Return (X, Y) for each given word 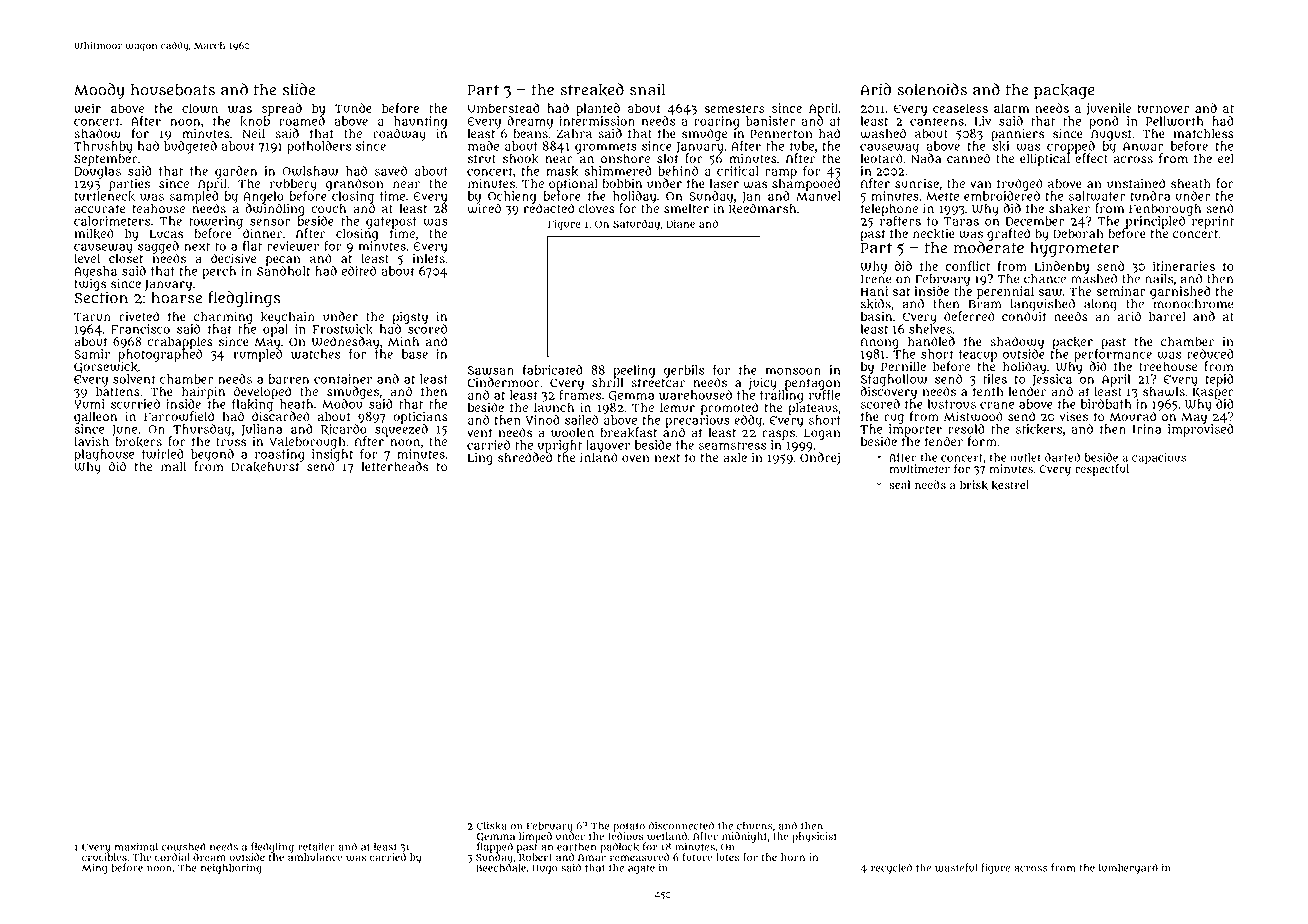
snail (647, 89)
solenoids (932, 89)
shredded (525, 457)
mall (173, 466)
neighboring (231, 868)
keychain (288, 317)
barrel (1167, 316)
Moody (99, 91)
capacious (1159, 459)
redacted (549, 208)
